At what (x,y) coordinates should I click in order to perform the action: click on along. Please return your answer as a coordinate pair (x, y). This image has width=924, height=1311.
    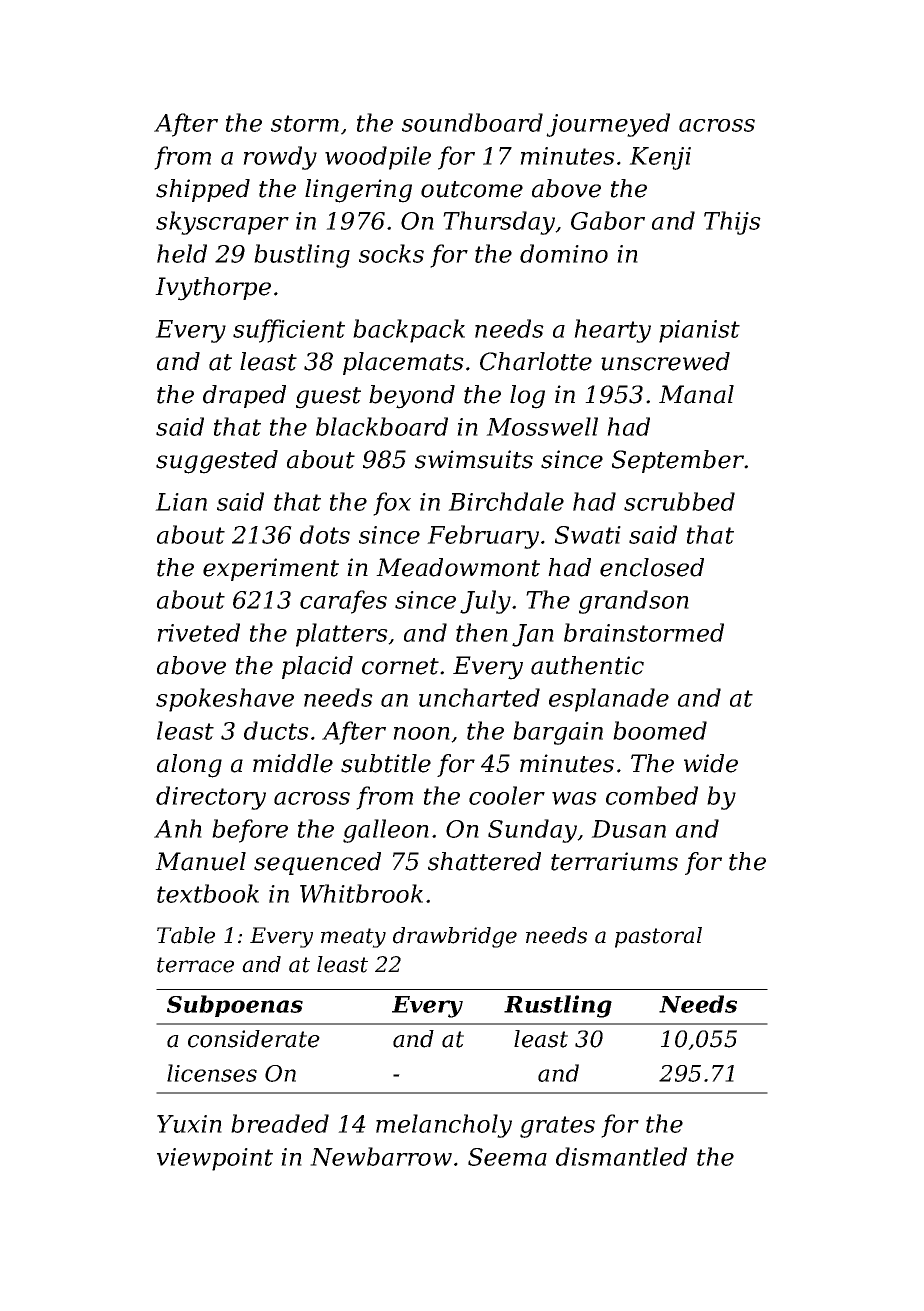
    Looking at the image, I should click on (189, 766).
